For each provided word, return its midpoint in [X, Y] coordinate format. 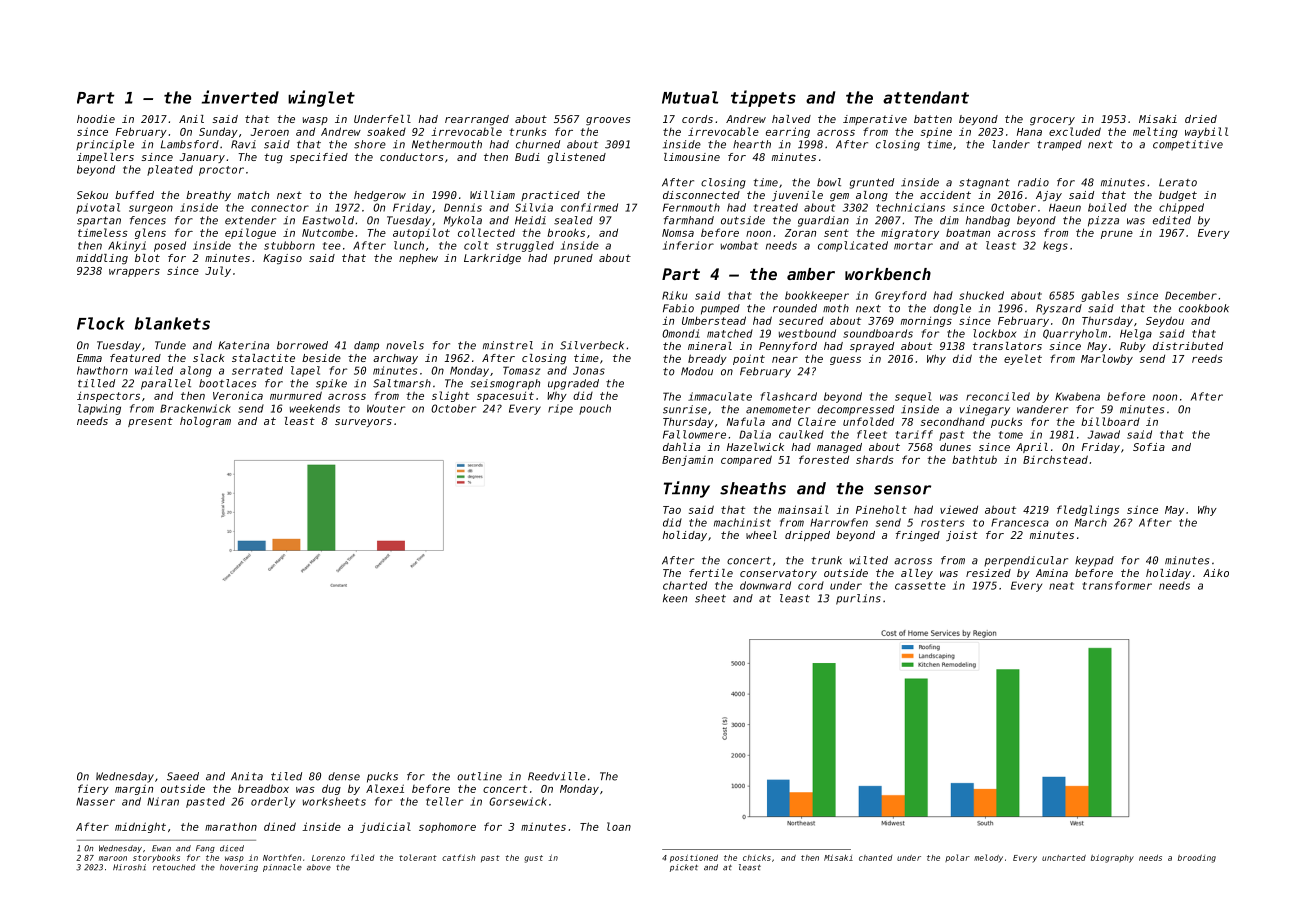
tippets [763, 98]
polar [957, 858]
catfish [459, 857]
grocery [1052, 121]
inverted [240, 97]
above [319, 867]
